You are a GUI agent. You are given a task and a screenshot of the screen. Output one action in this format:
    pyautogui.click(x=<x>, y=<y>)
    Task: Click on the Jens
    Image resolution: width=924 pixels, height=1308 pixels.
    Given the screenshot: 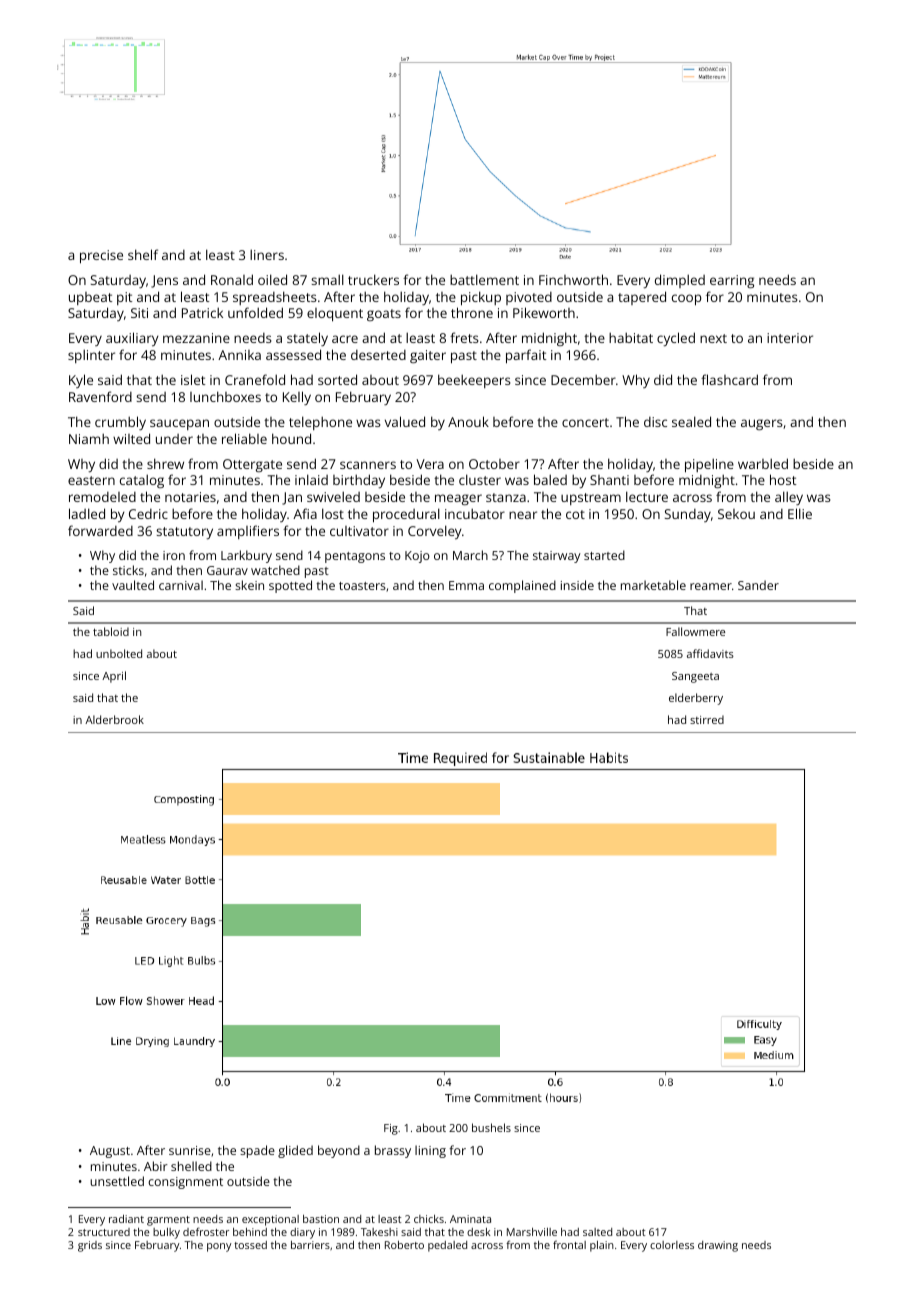 What is the action you would take?
    pyautogui.click(x=164, y=281)
